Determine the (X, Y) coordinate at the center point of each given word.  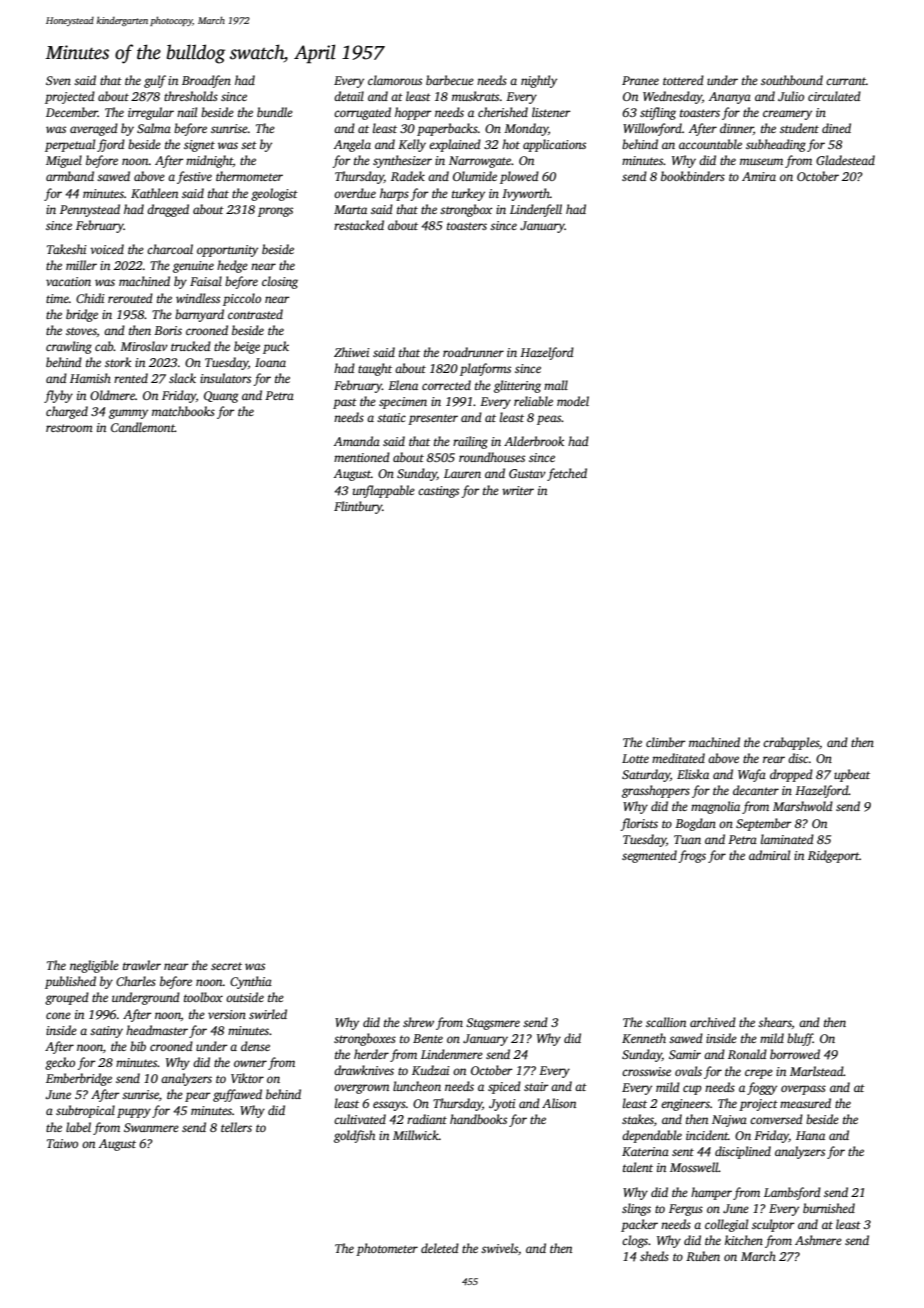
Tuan (687, 839)
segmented (649, 856)
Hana (810, 1135)
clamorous (395, 80)
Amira (759, 176)
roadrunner (473, 352)
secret (226, 966)
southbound (792, 80)
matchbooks (183, 411)
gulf (155, 81)
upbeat (852, 775)
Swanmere (151, 1127)
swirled (268, 1014)
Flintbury (358, 507)
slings (636, 1209)
